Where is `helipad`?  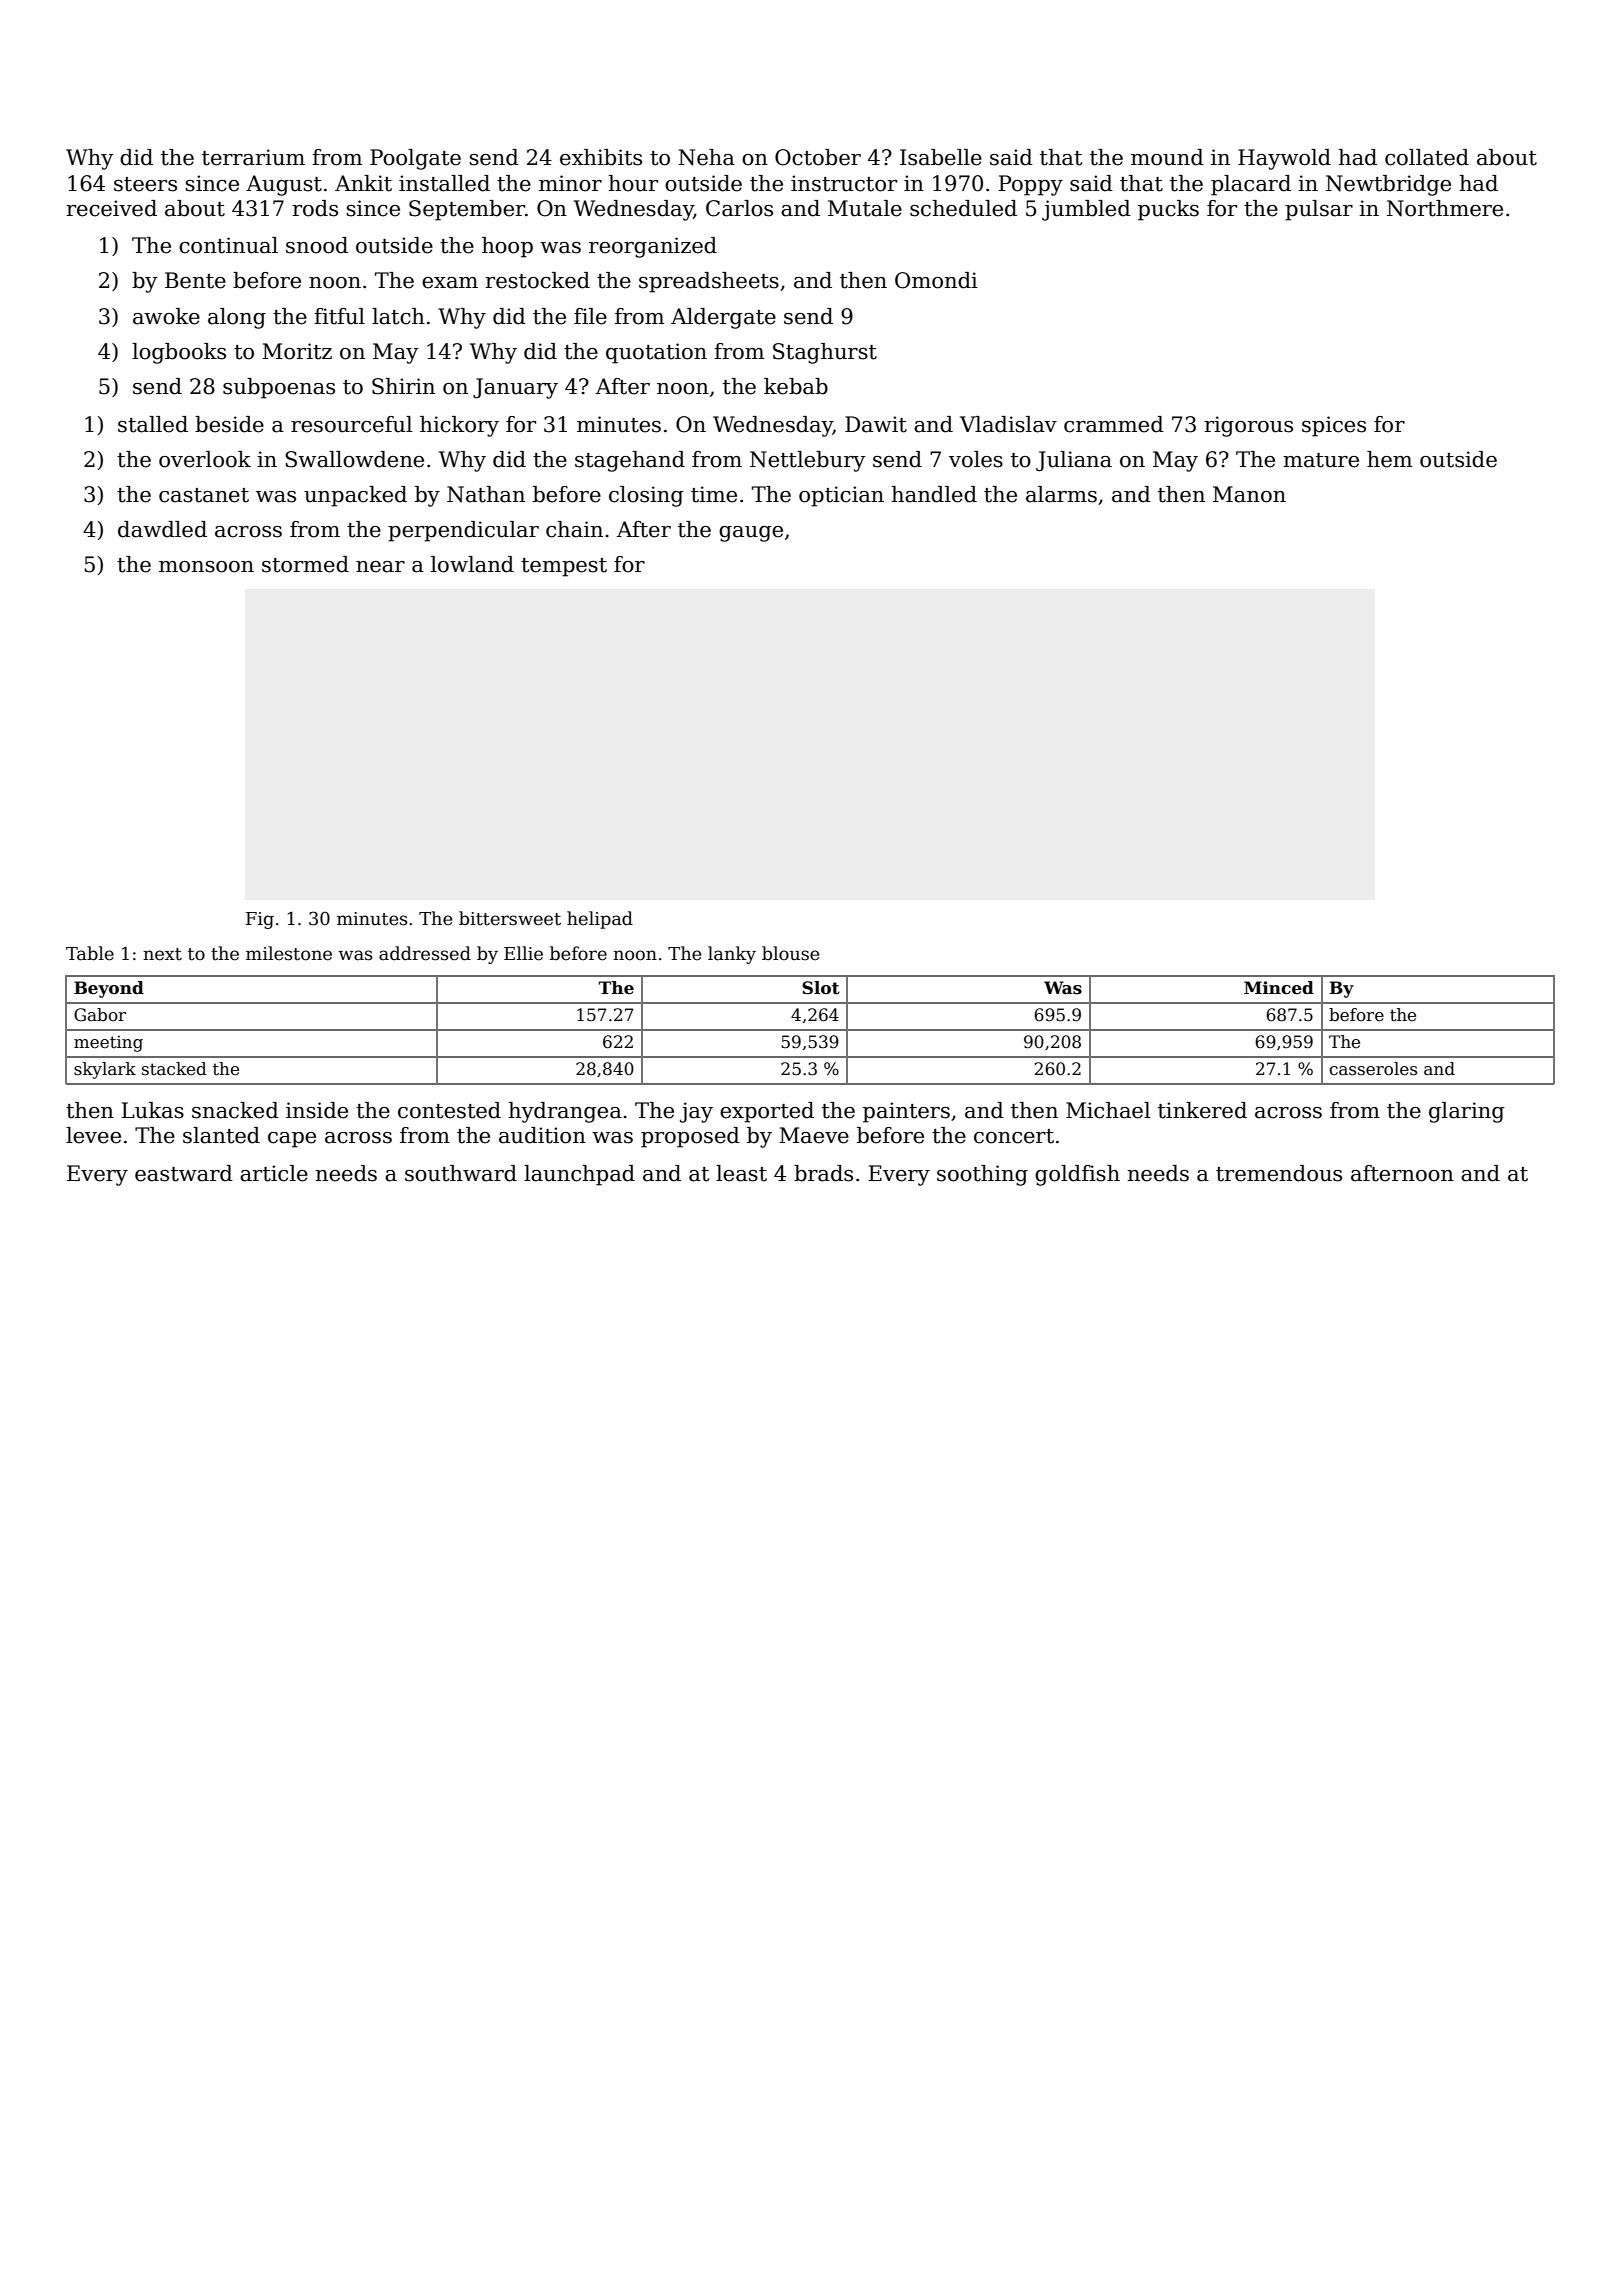
helipad is located at coordinates (600, 920).
